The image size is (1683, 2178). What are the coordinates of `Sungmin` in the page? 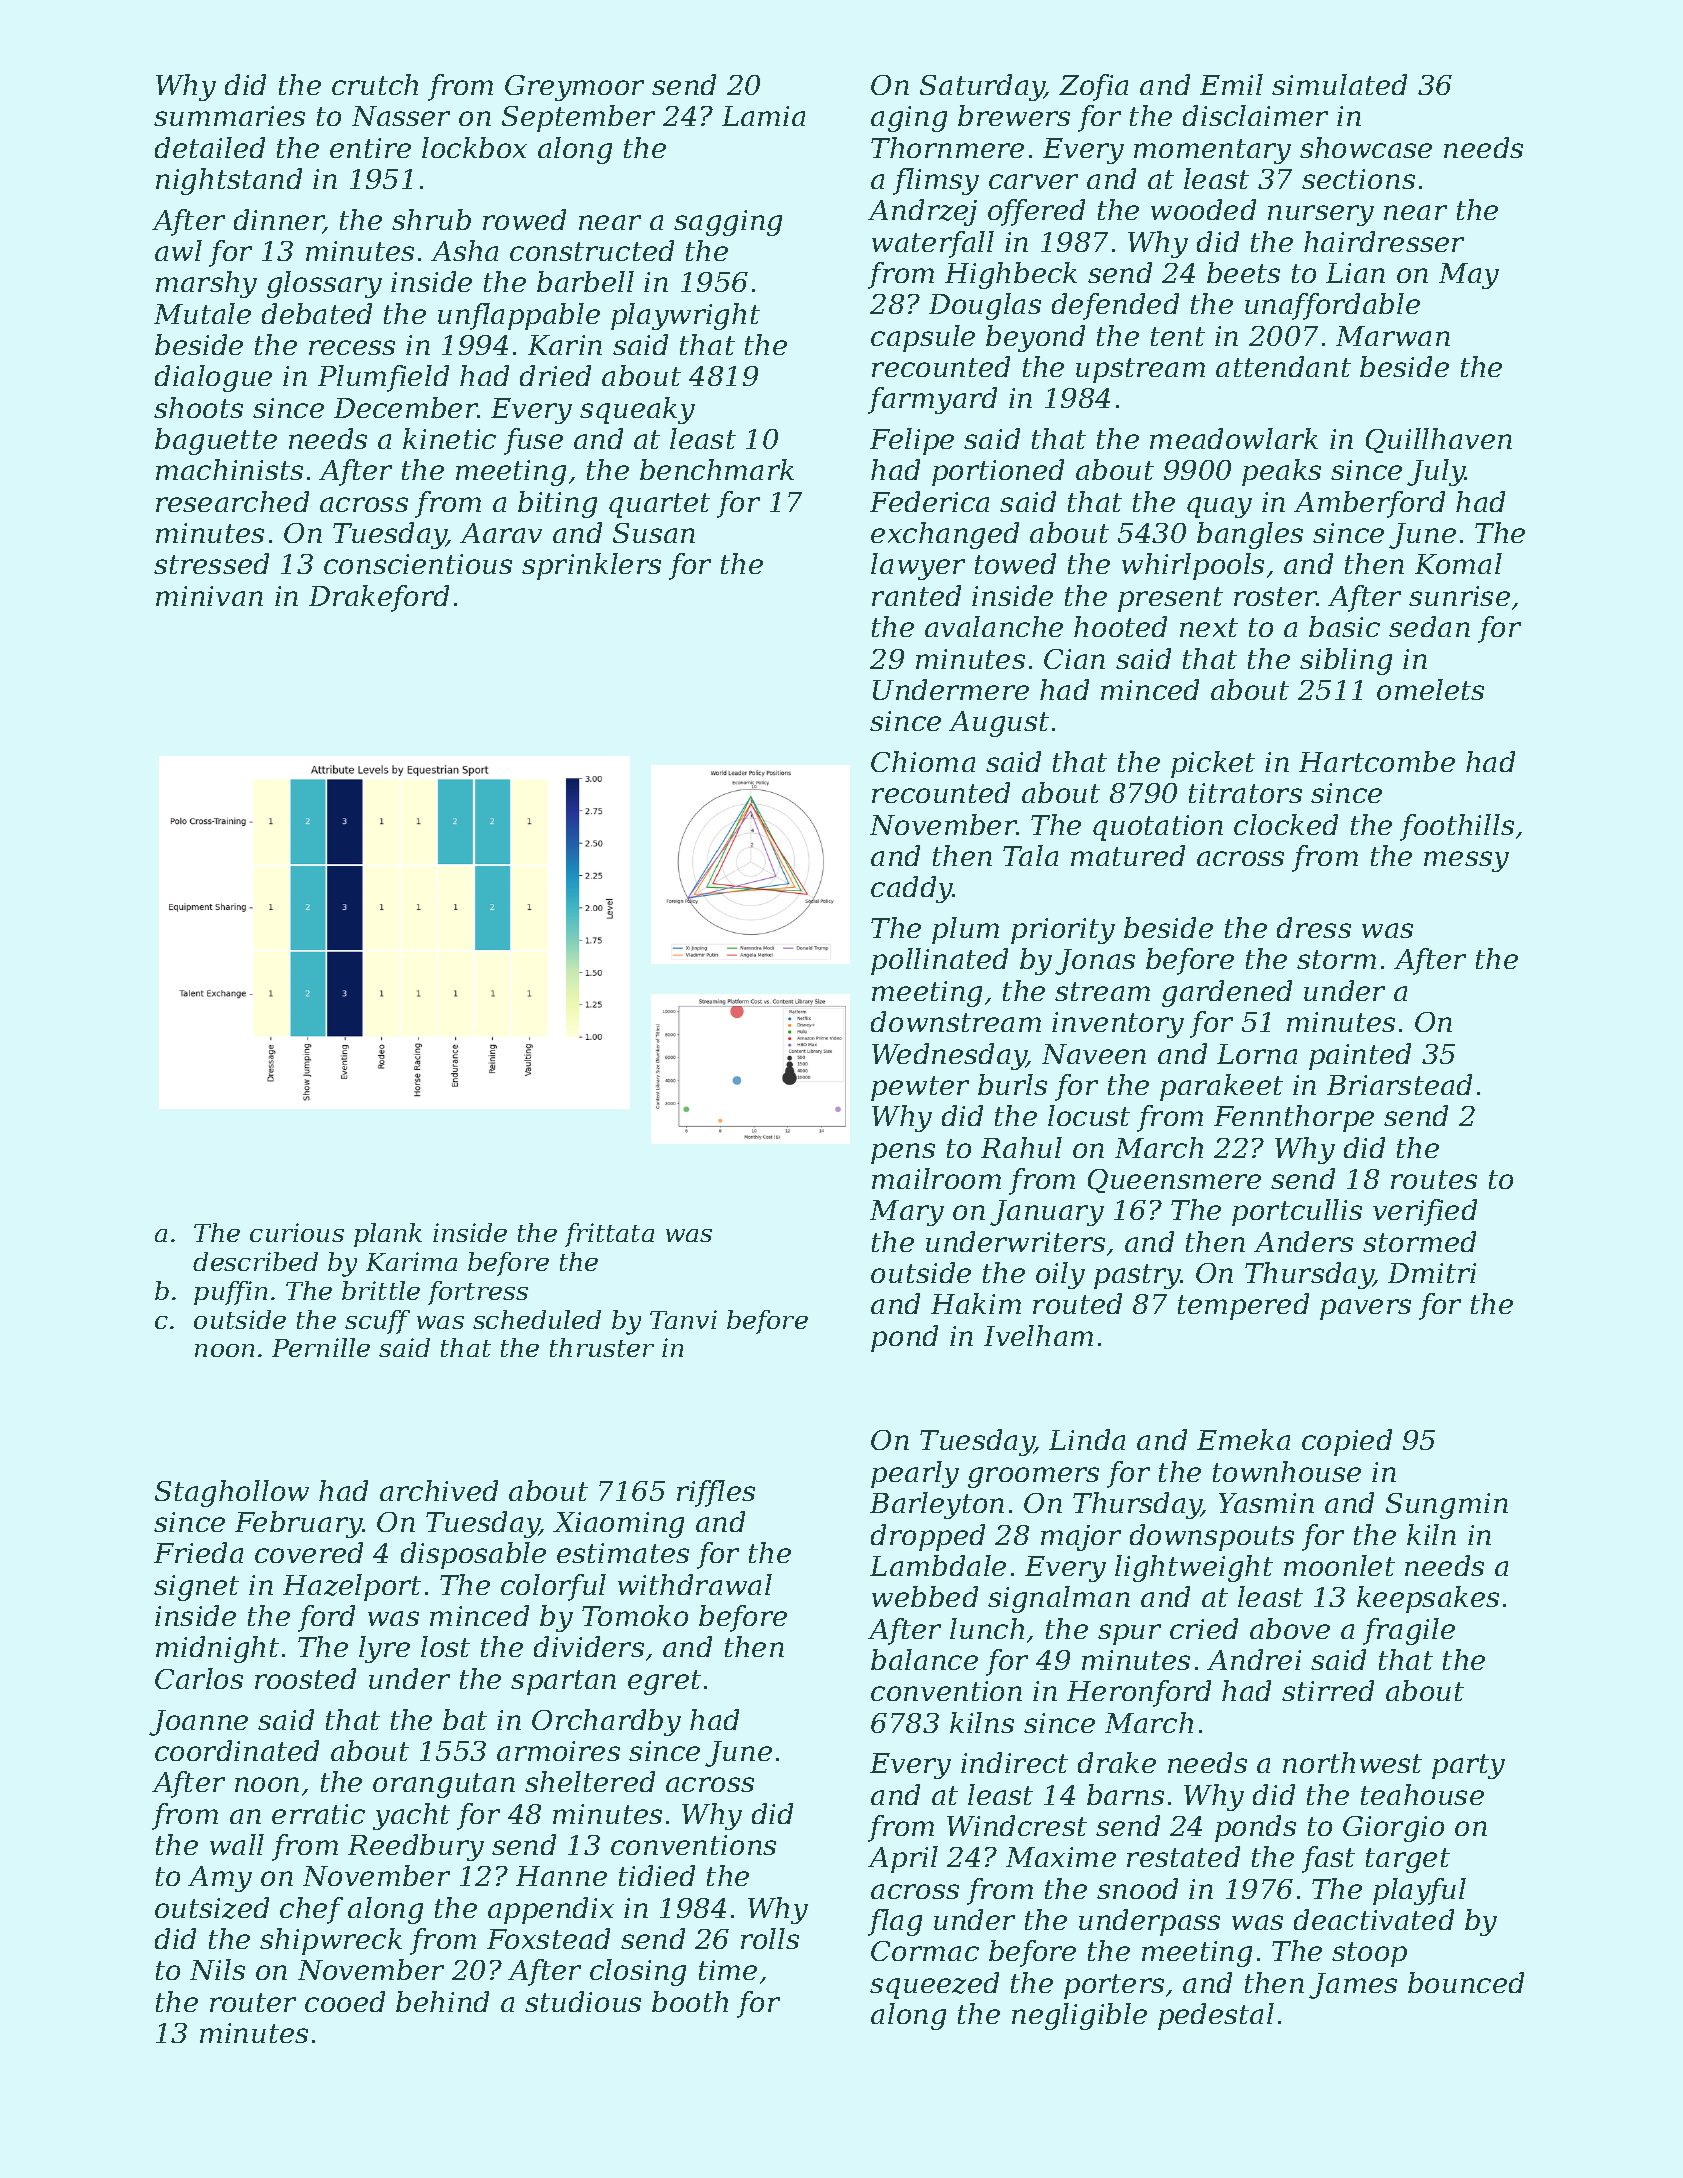 It's located at (1447, 1506).
